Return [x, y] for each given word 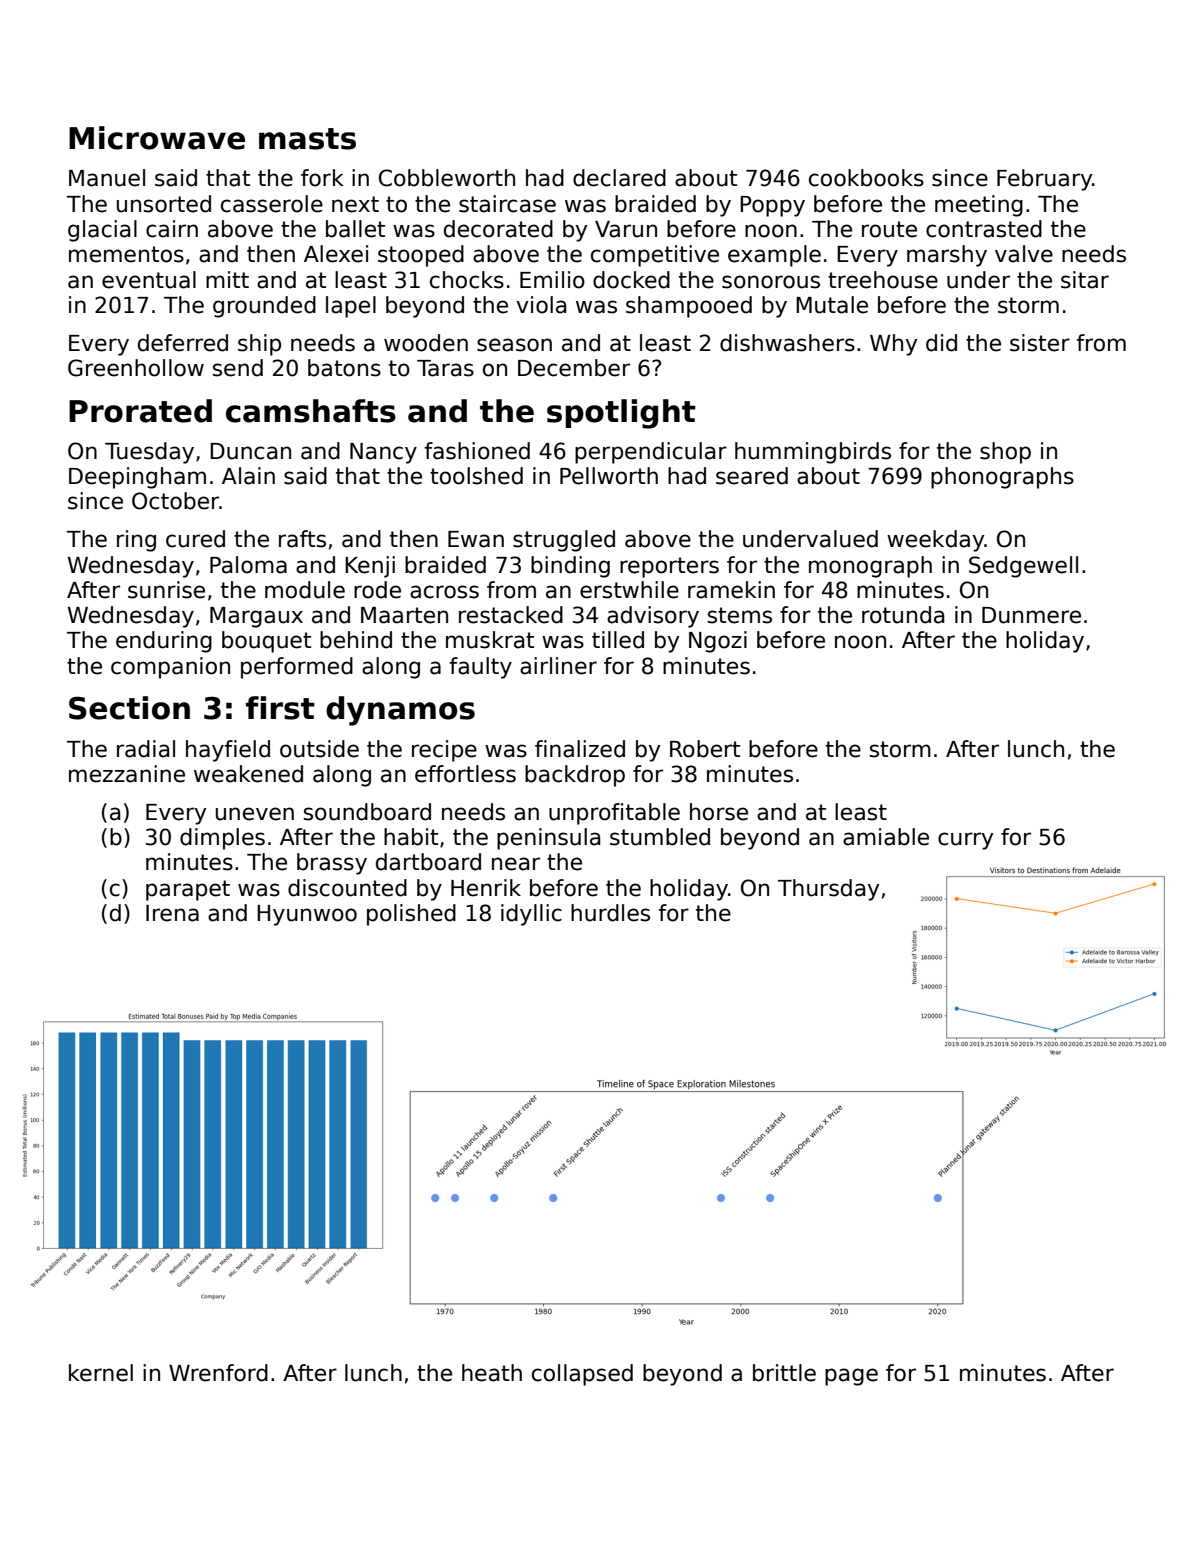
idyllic [531, 915]
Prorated [140, 411]
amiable [886, 837]
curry [965, 841]
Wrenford [218, 1373]
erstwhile [629, 590]
